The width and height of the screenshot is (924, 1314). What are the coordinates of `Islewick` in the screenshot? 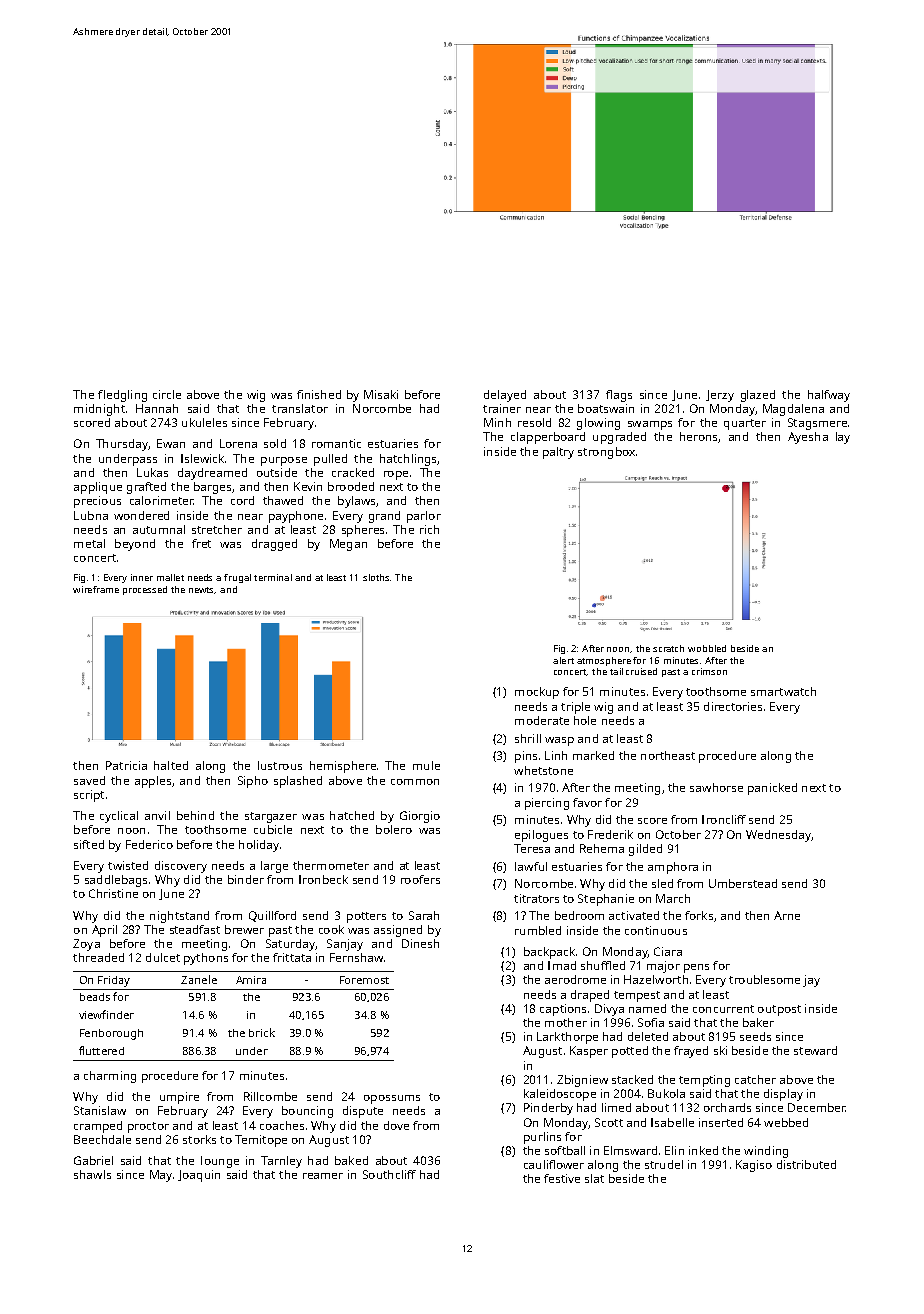 It's located at (202, 458).
